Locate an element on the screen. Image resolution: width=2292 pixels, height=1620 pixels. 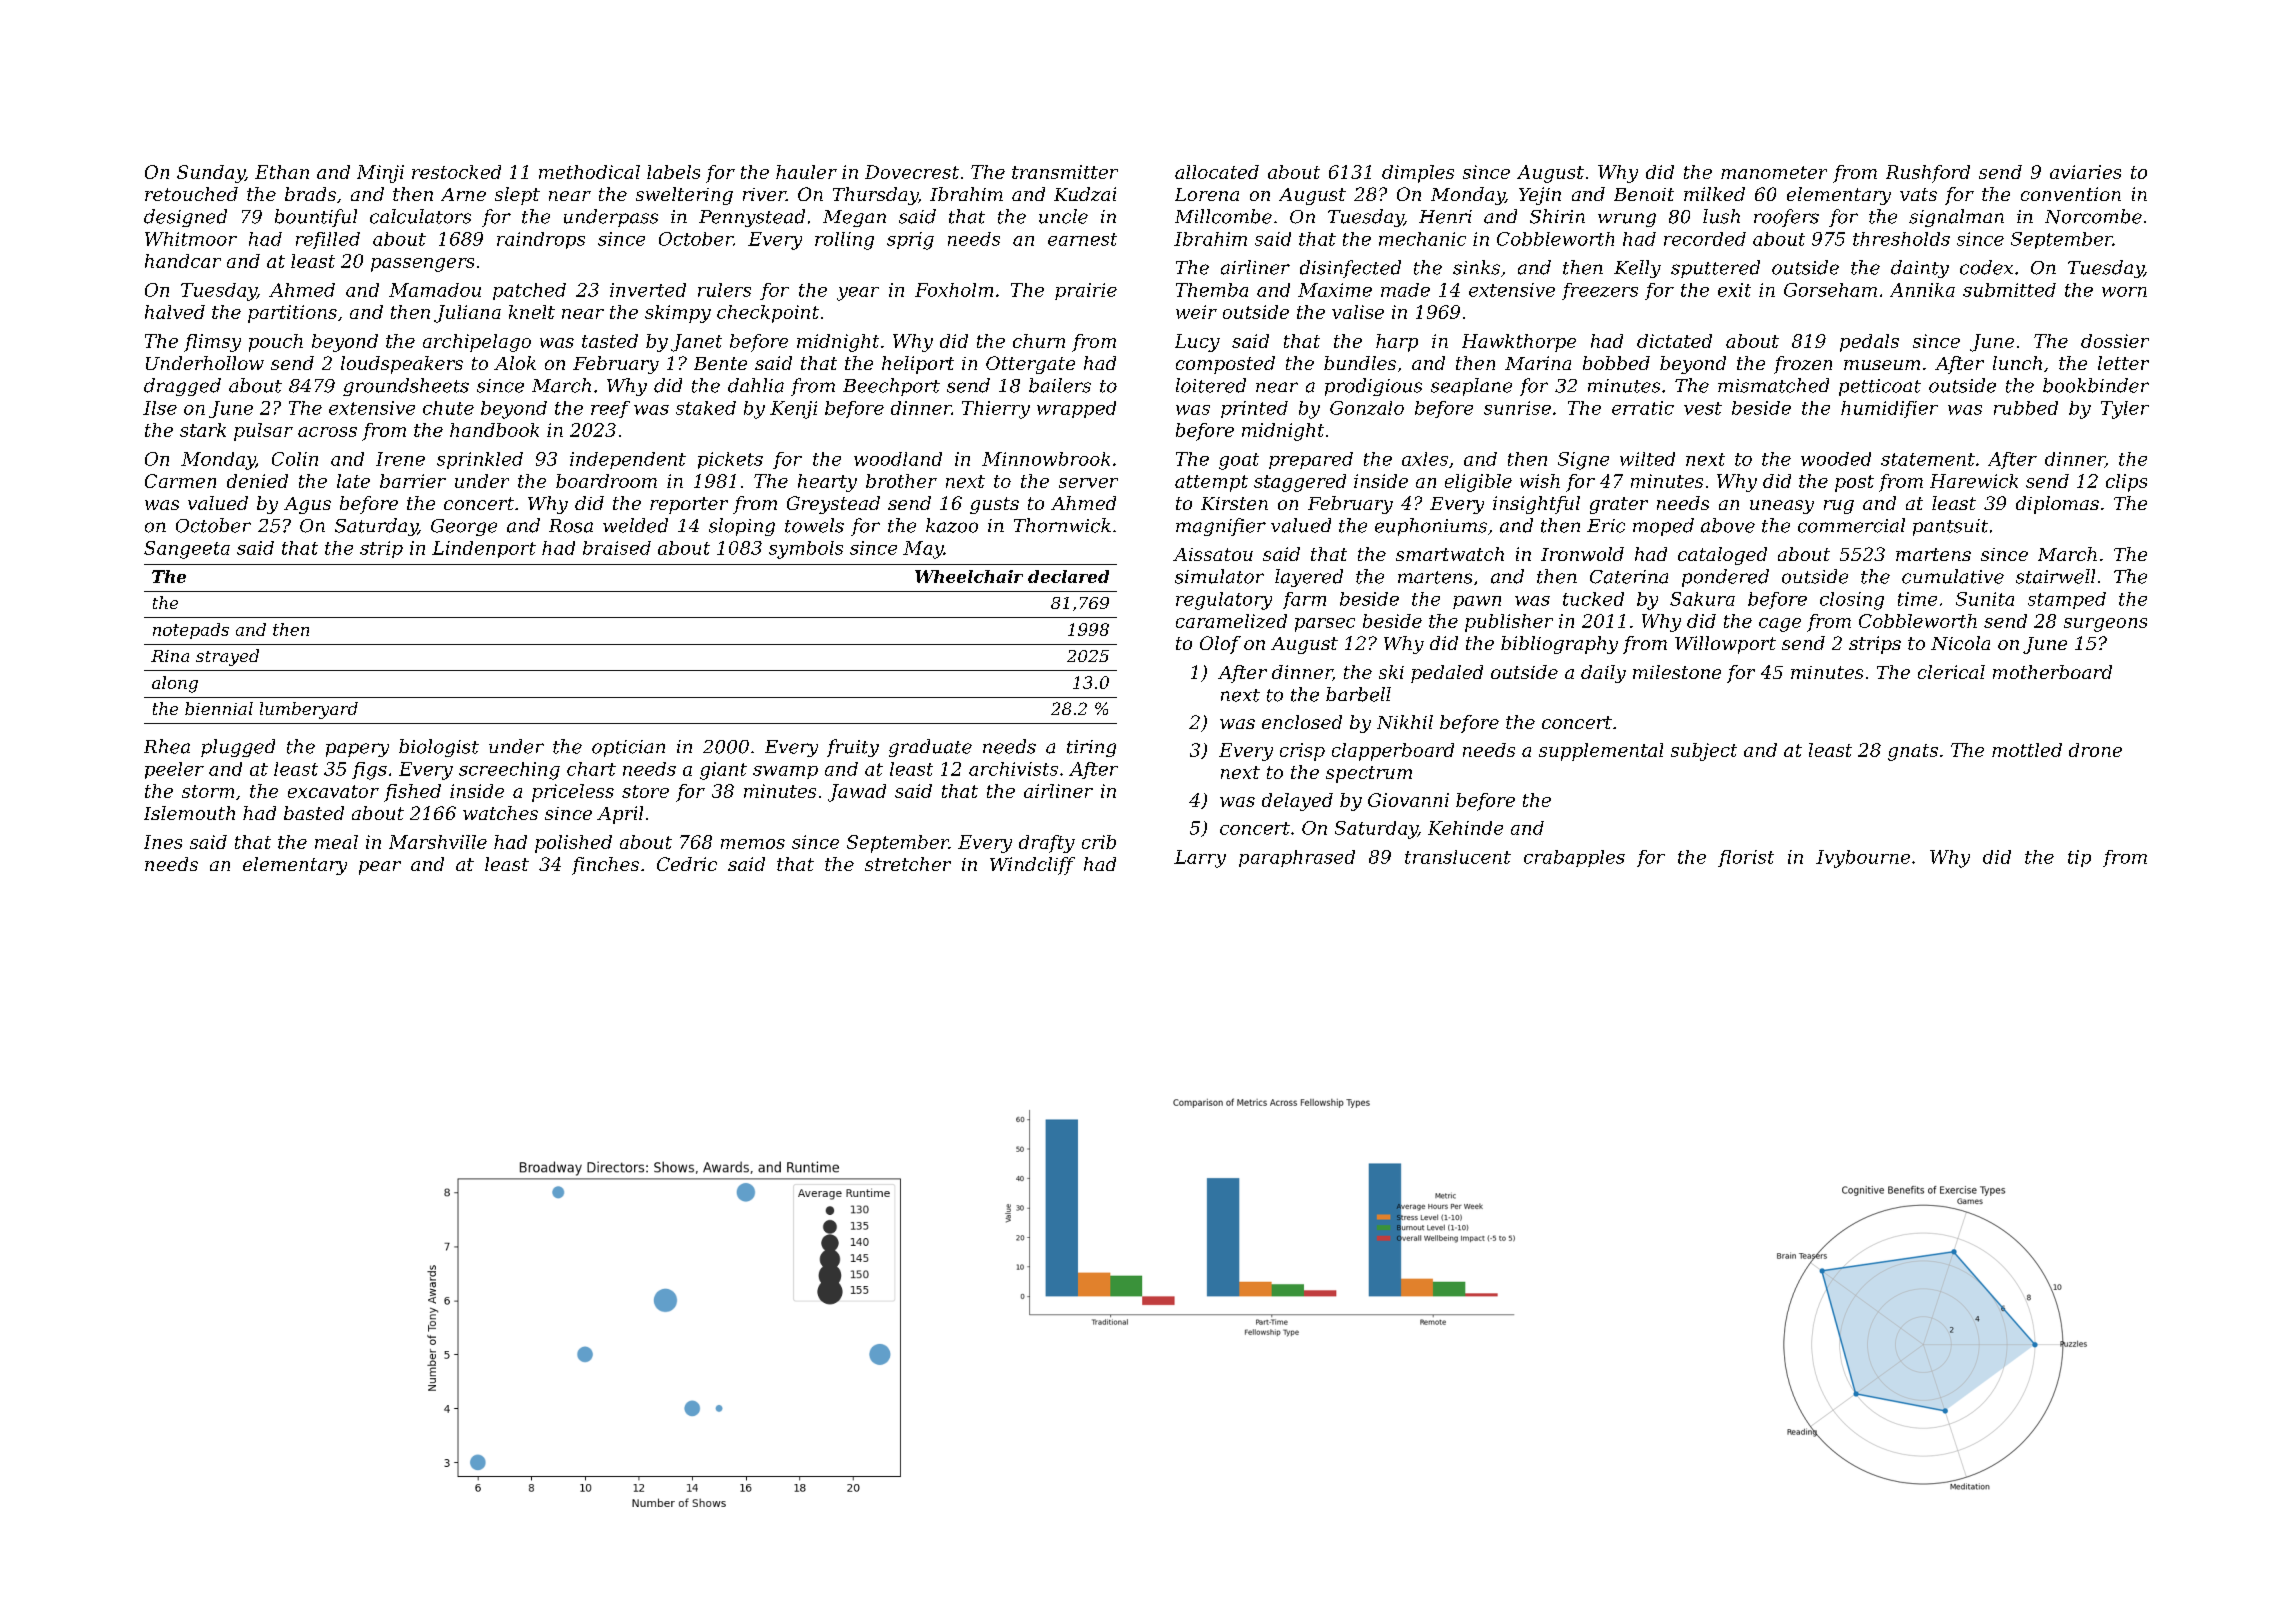
smartwatch is located at coordinates (1450, 554).
